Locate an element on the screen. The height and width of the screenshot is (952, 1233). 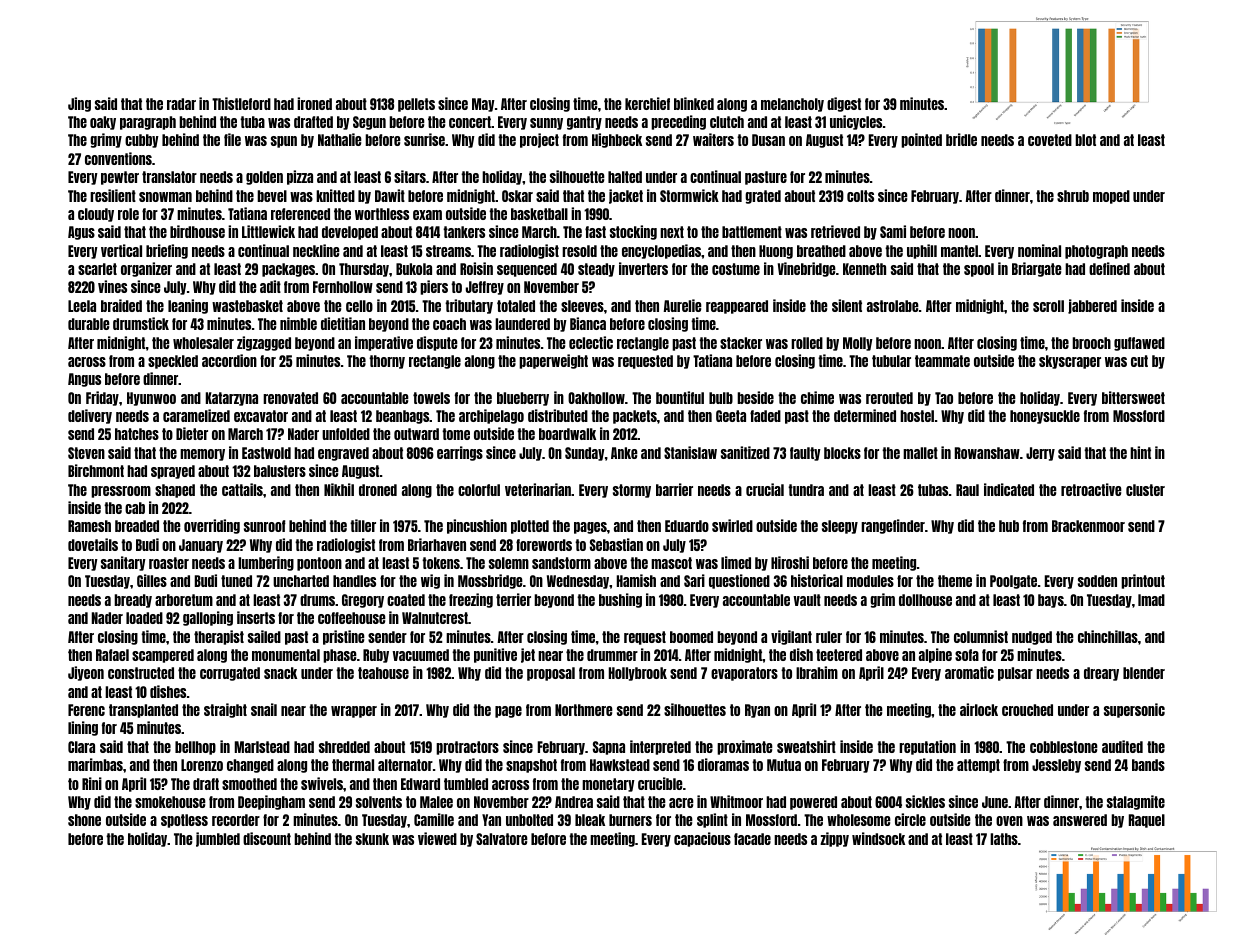
windsock is located at coordinates (878, 838).
